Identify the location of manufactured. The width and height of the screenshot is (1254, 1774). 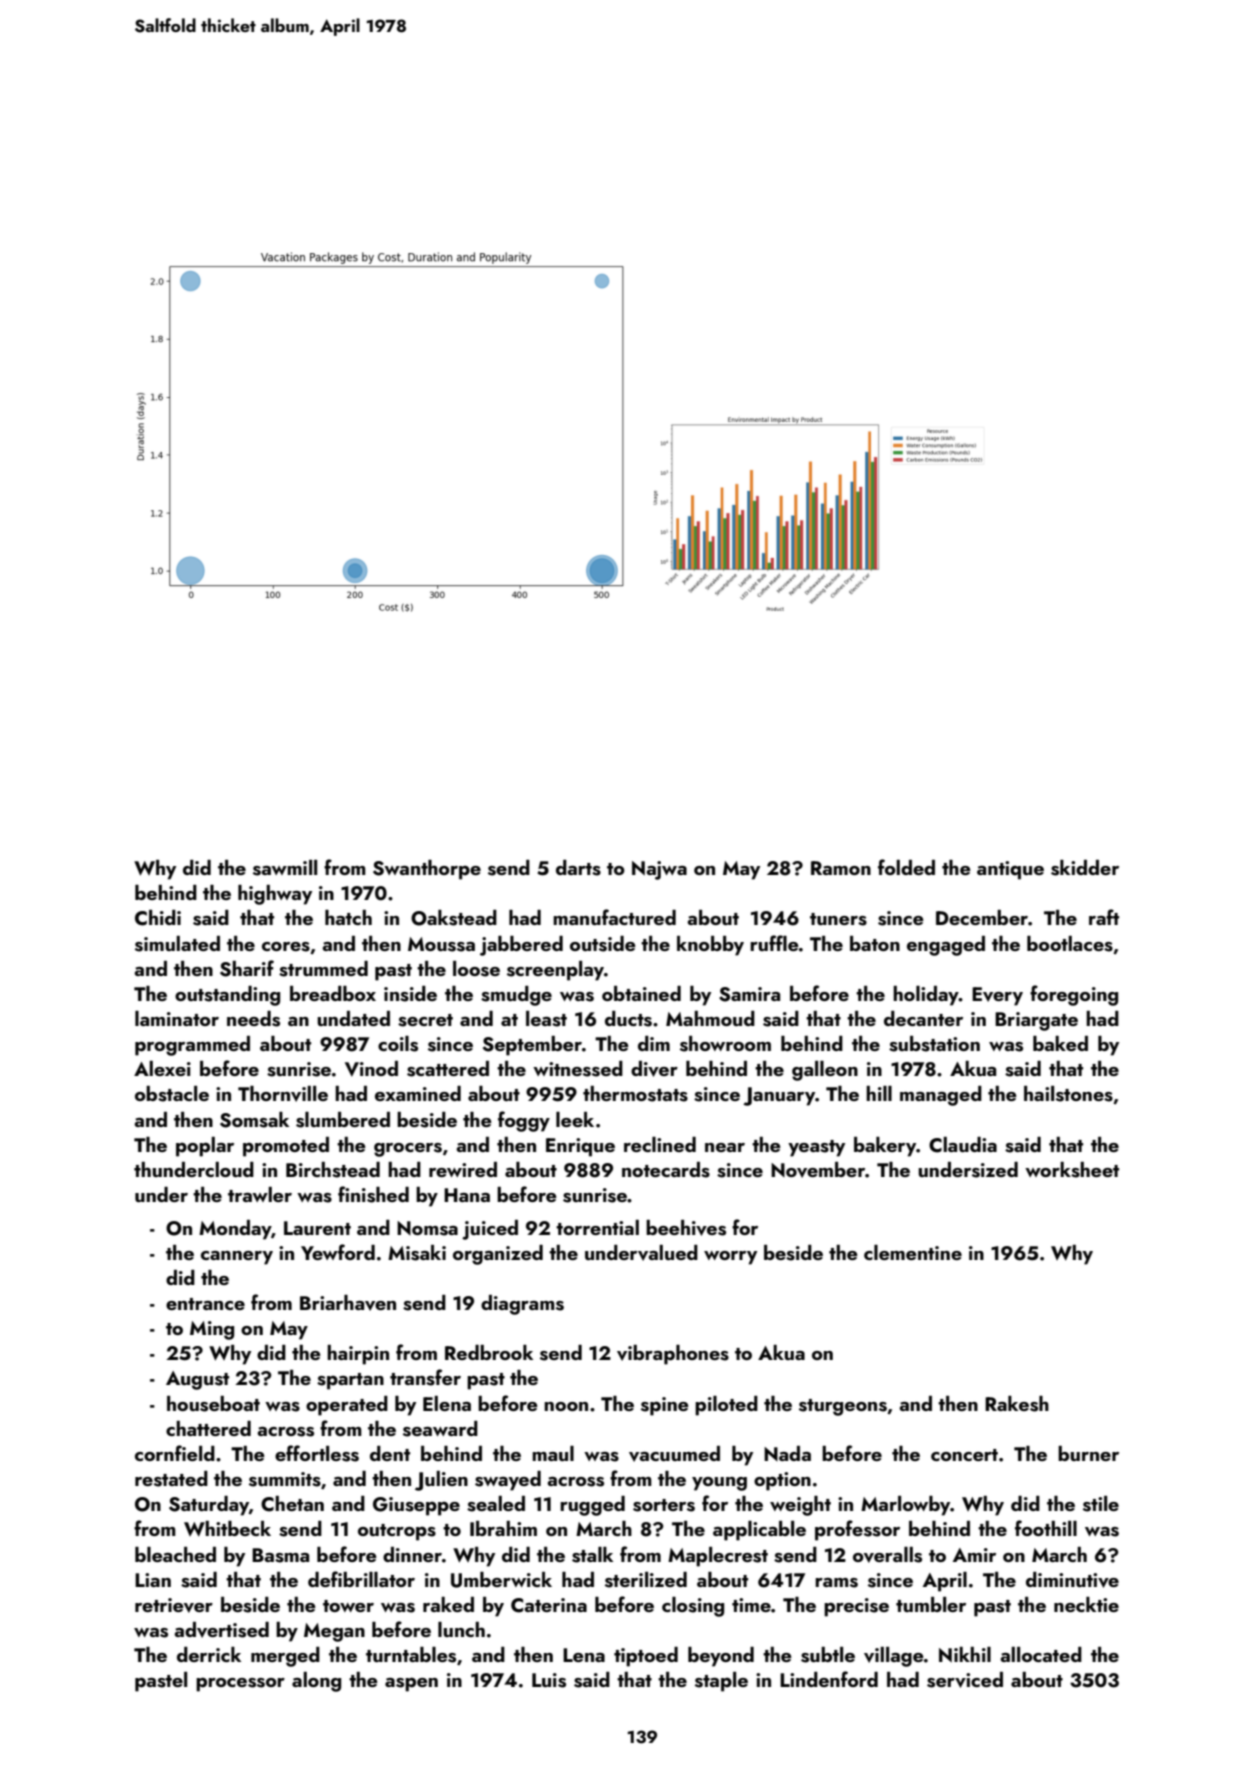
(614, 917).
